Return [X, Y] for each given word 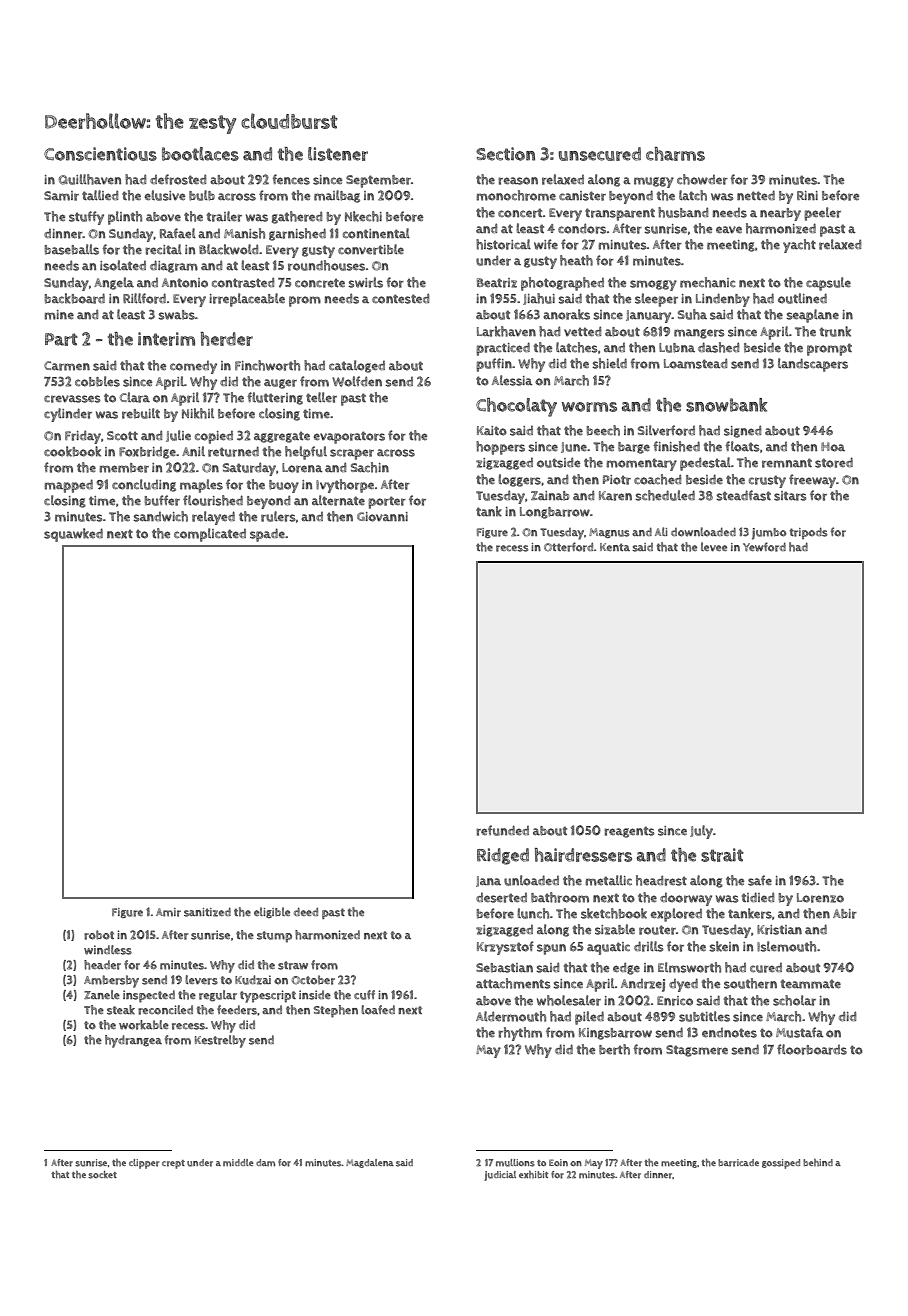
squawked [73, 535]
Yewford [764, 547]
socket [102, 1175]
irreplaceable [247, 300]
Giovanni [382, 517]
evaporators [349, 437]
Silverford [666, 430]
